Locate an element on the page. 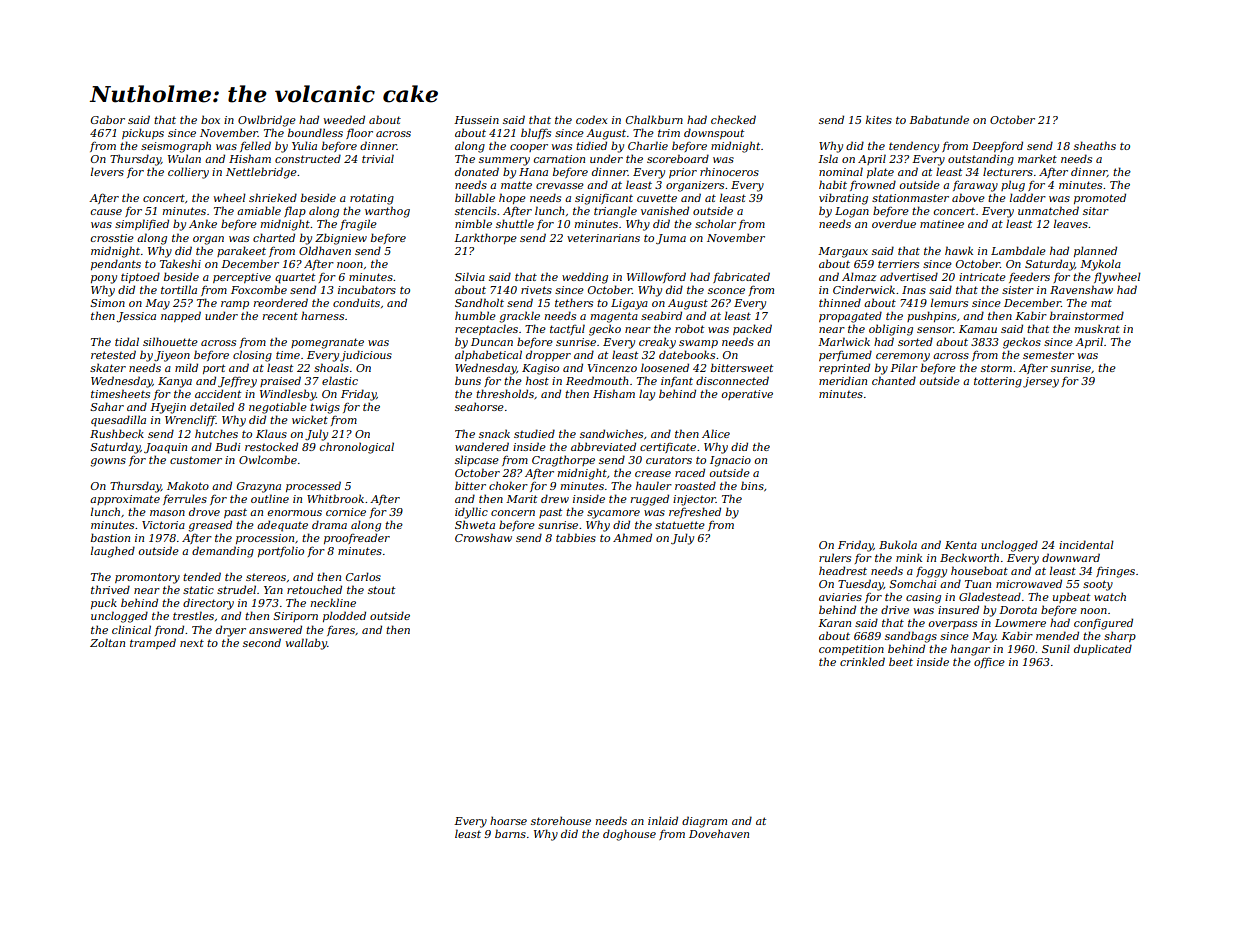 This image has width=1233, height=952. kites is located at coordinates (879, 119).
